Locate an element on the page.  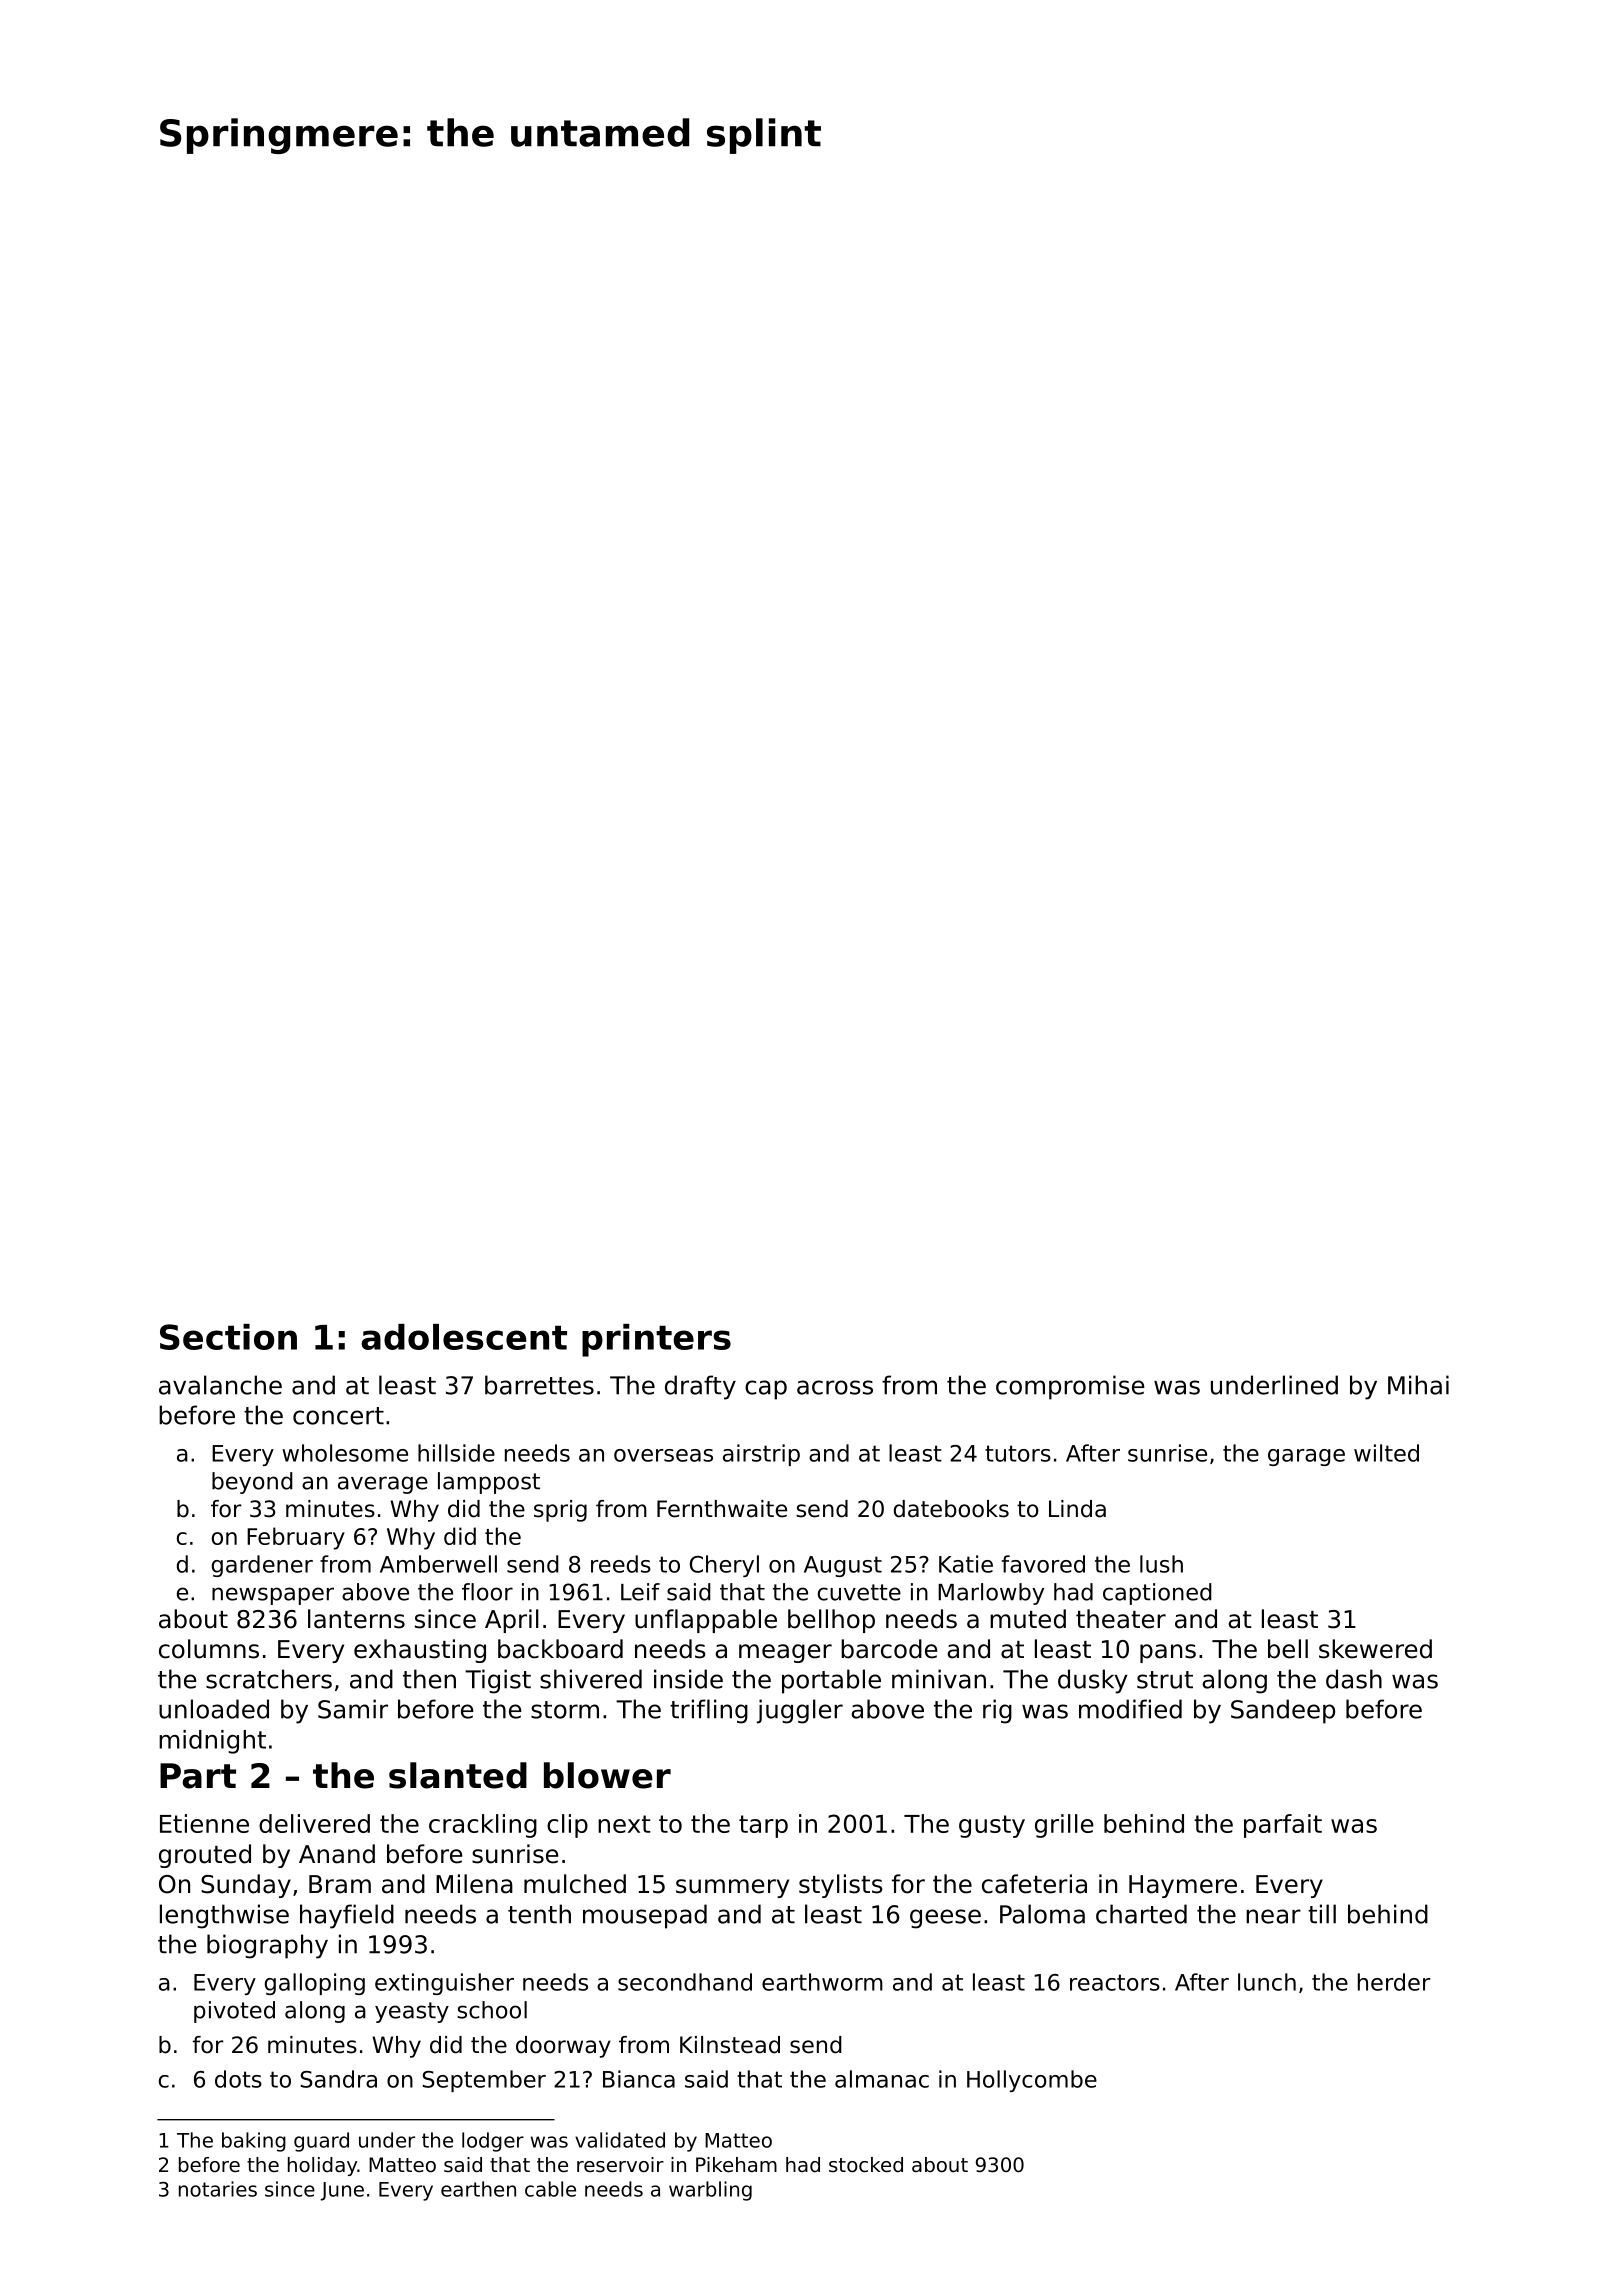
Part is located at coordinates (198, 1776).
